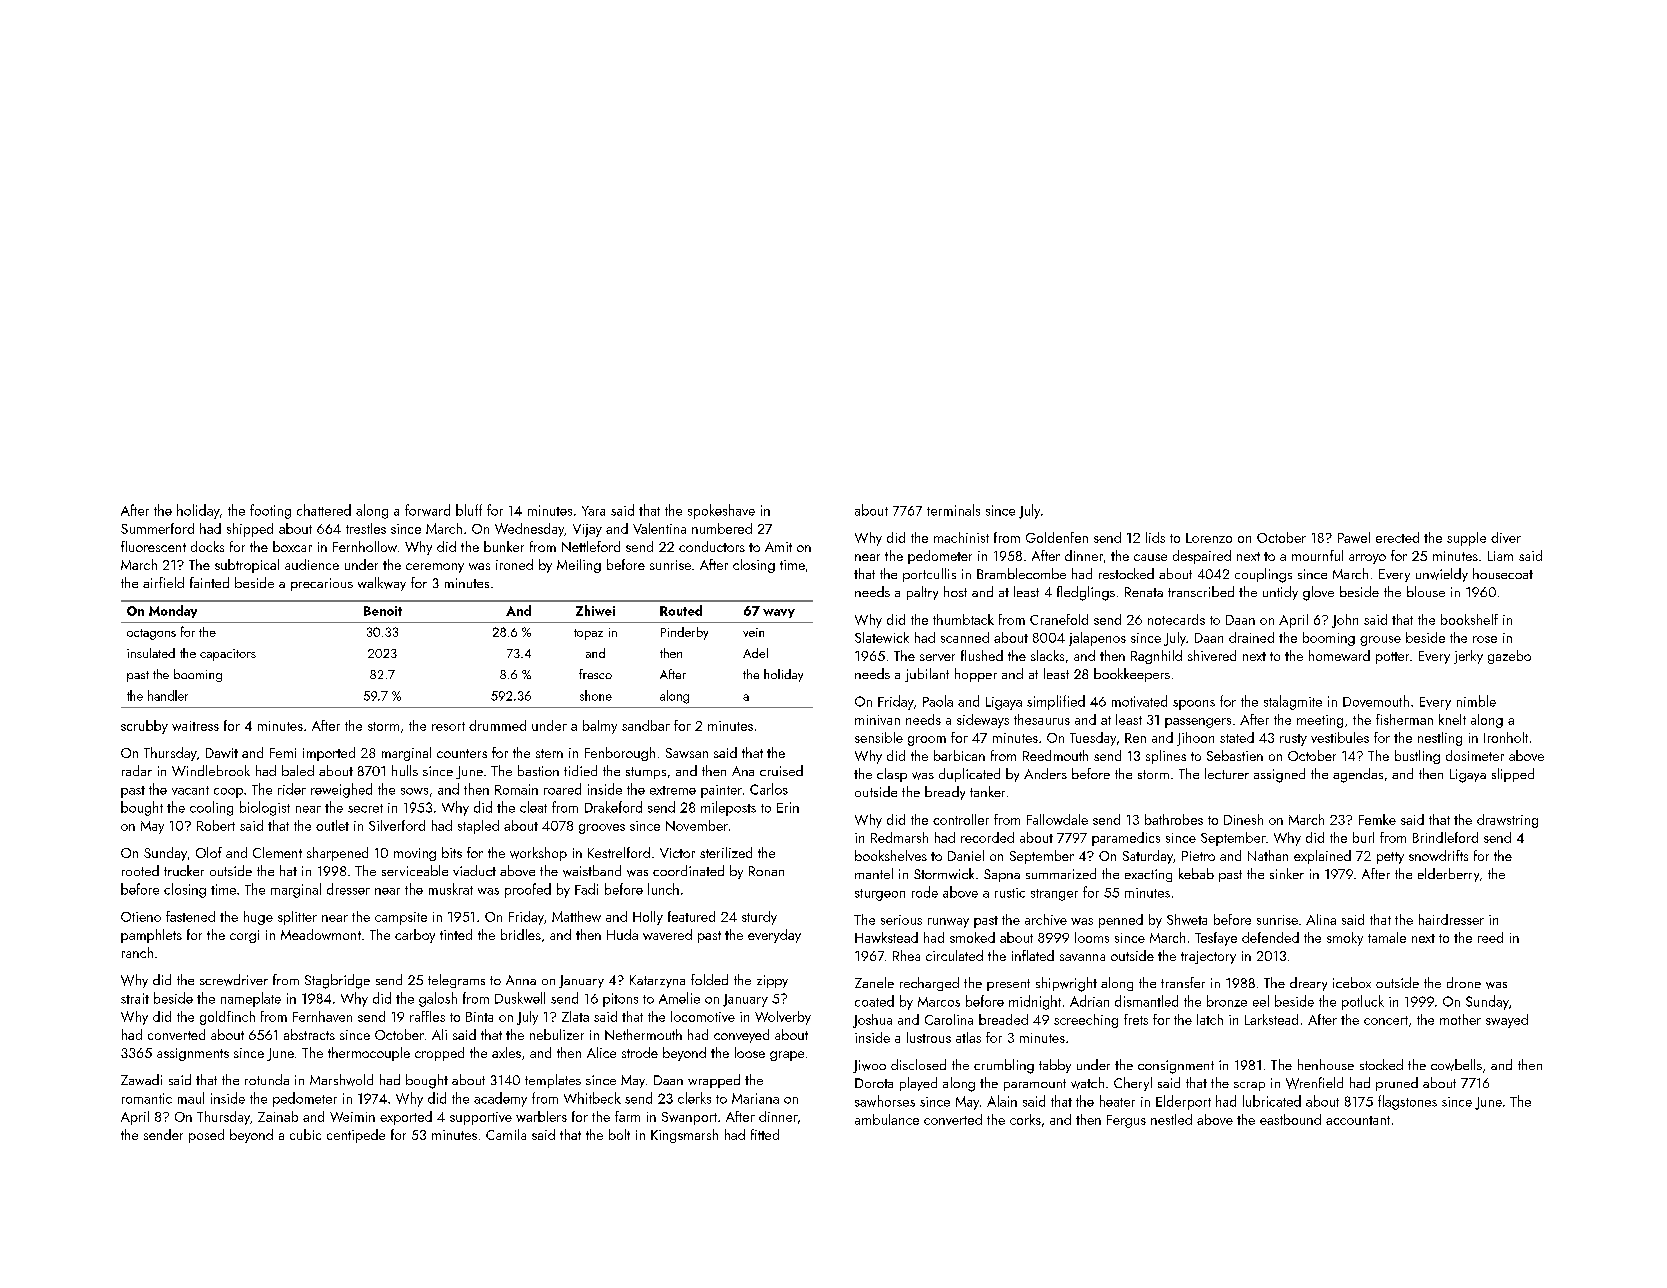  Describe the element at coordinates (953, 510) in the document. I see `terminals` at that location.
